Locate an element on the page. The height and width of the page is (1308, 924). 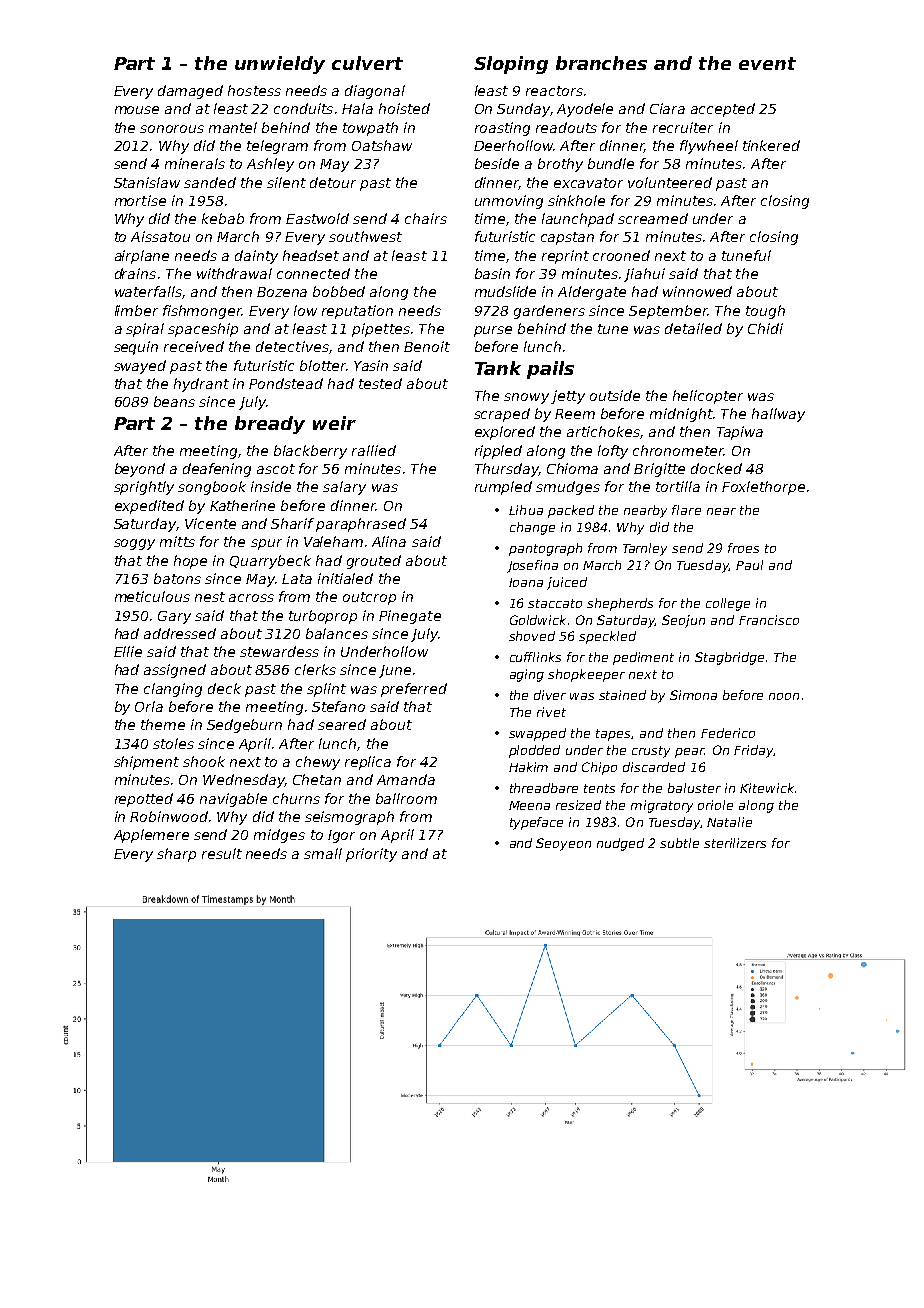
Foxlethorpe is located at coordinates (763, 488).
